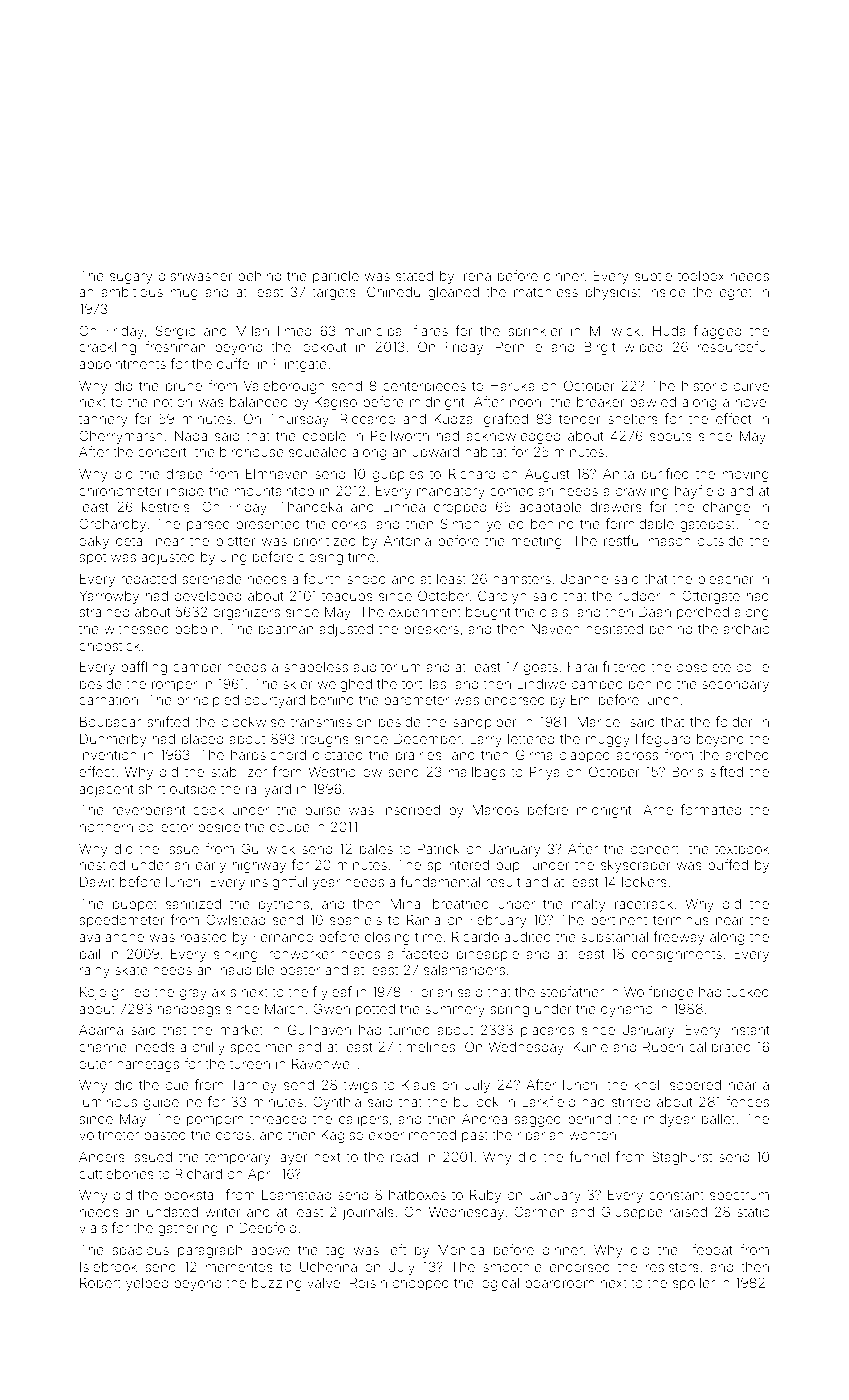 This screenshot has height=1400, width=849. What do you see at coordinates (387, 667) in the screenshot?
I see `auditorium` at bounding box center [387, 667].
